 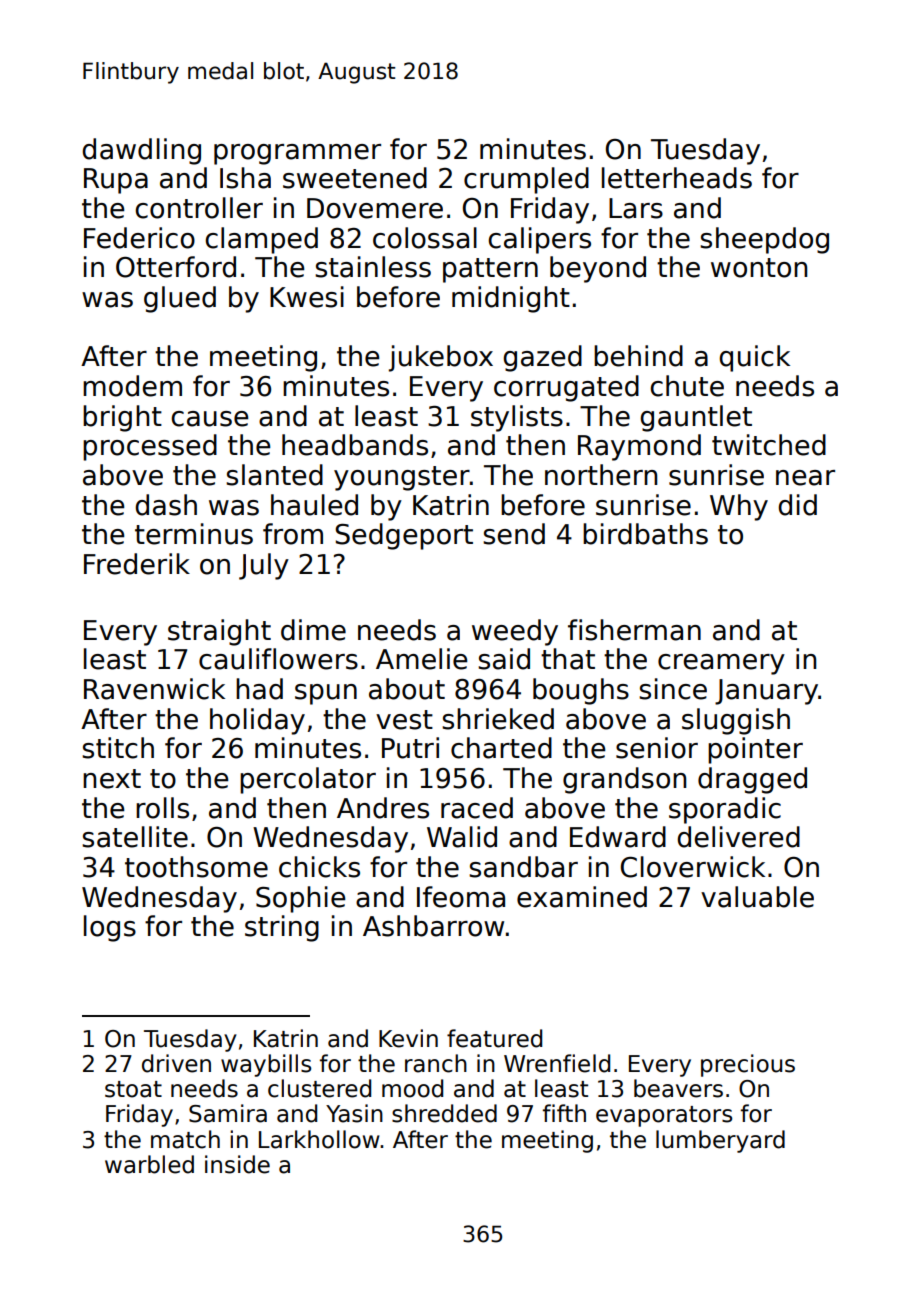 What do you see at coordinates (754, 358) in the page?
I see `quick` at bounding box center [754, 358].
